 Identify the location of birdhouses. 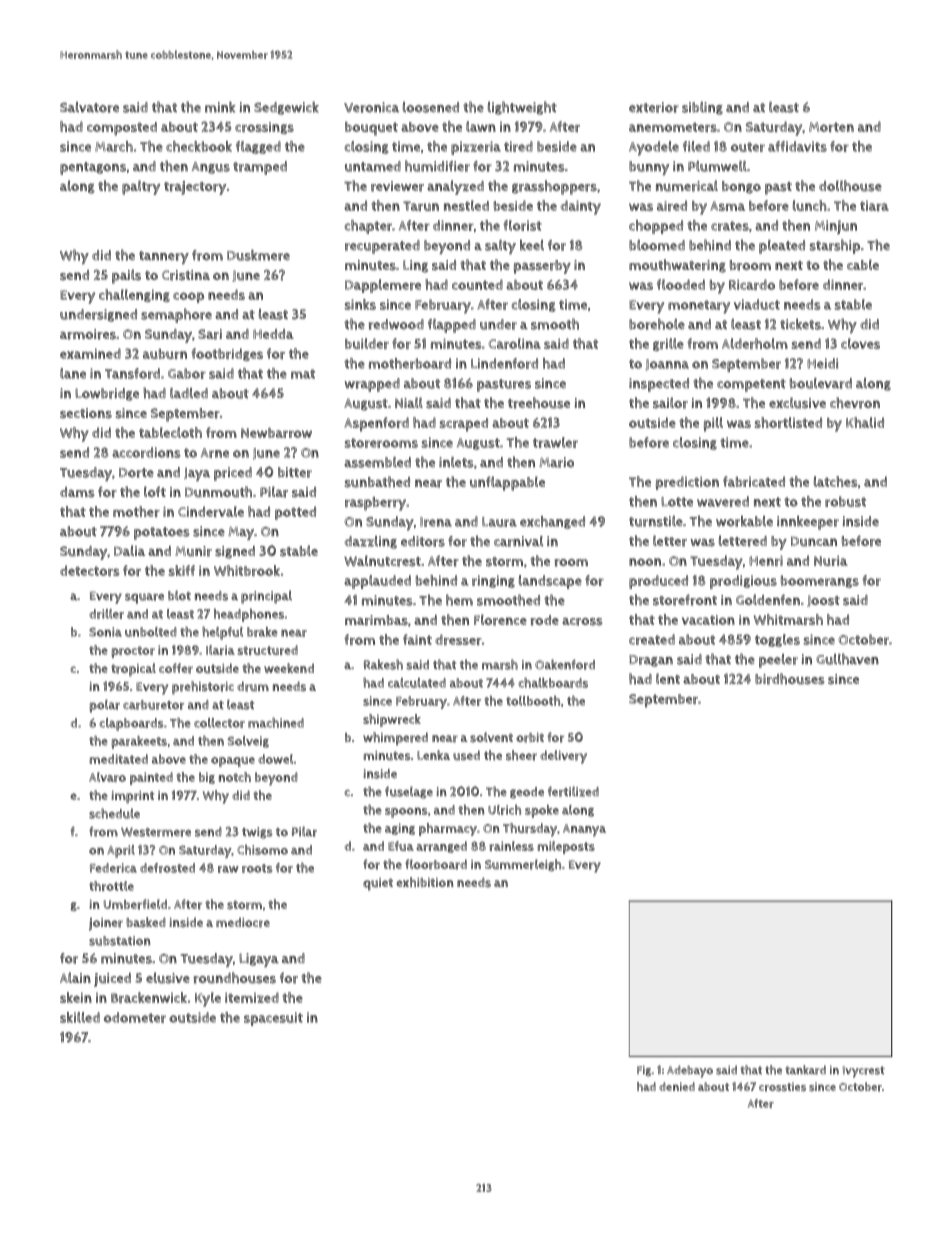
(790, 679).
